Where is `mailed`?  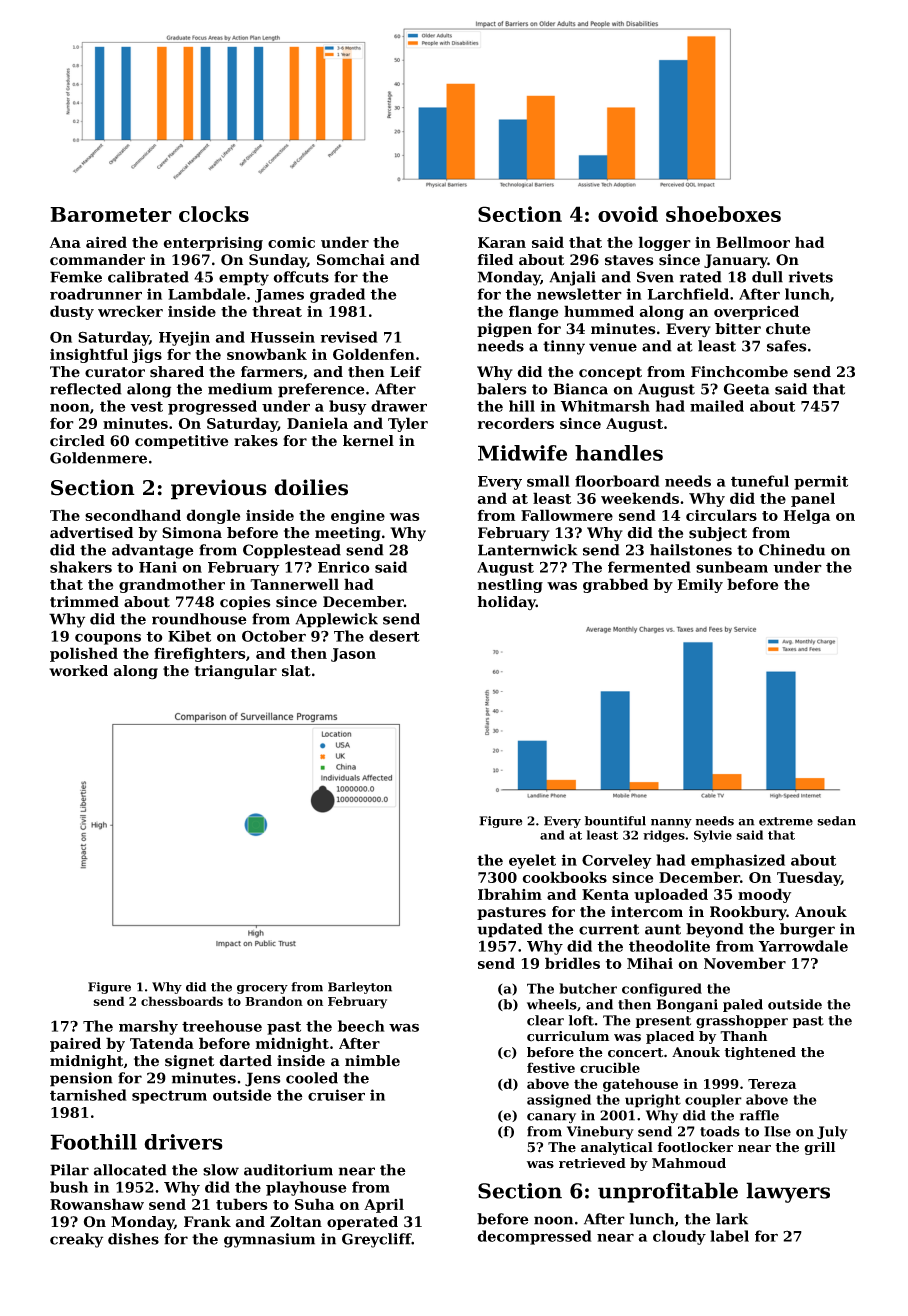 mailed is located at coordinates (717, 406).
